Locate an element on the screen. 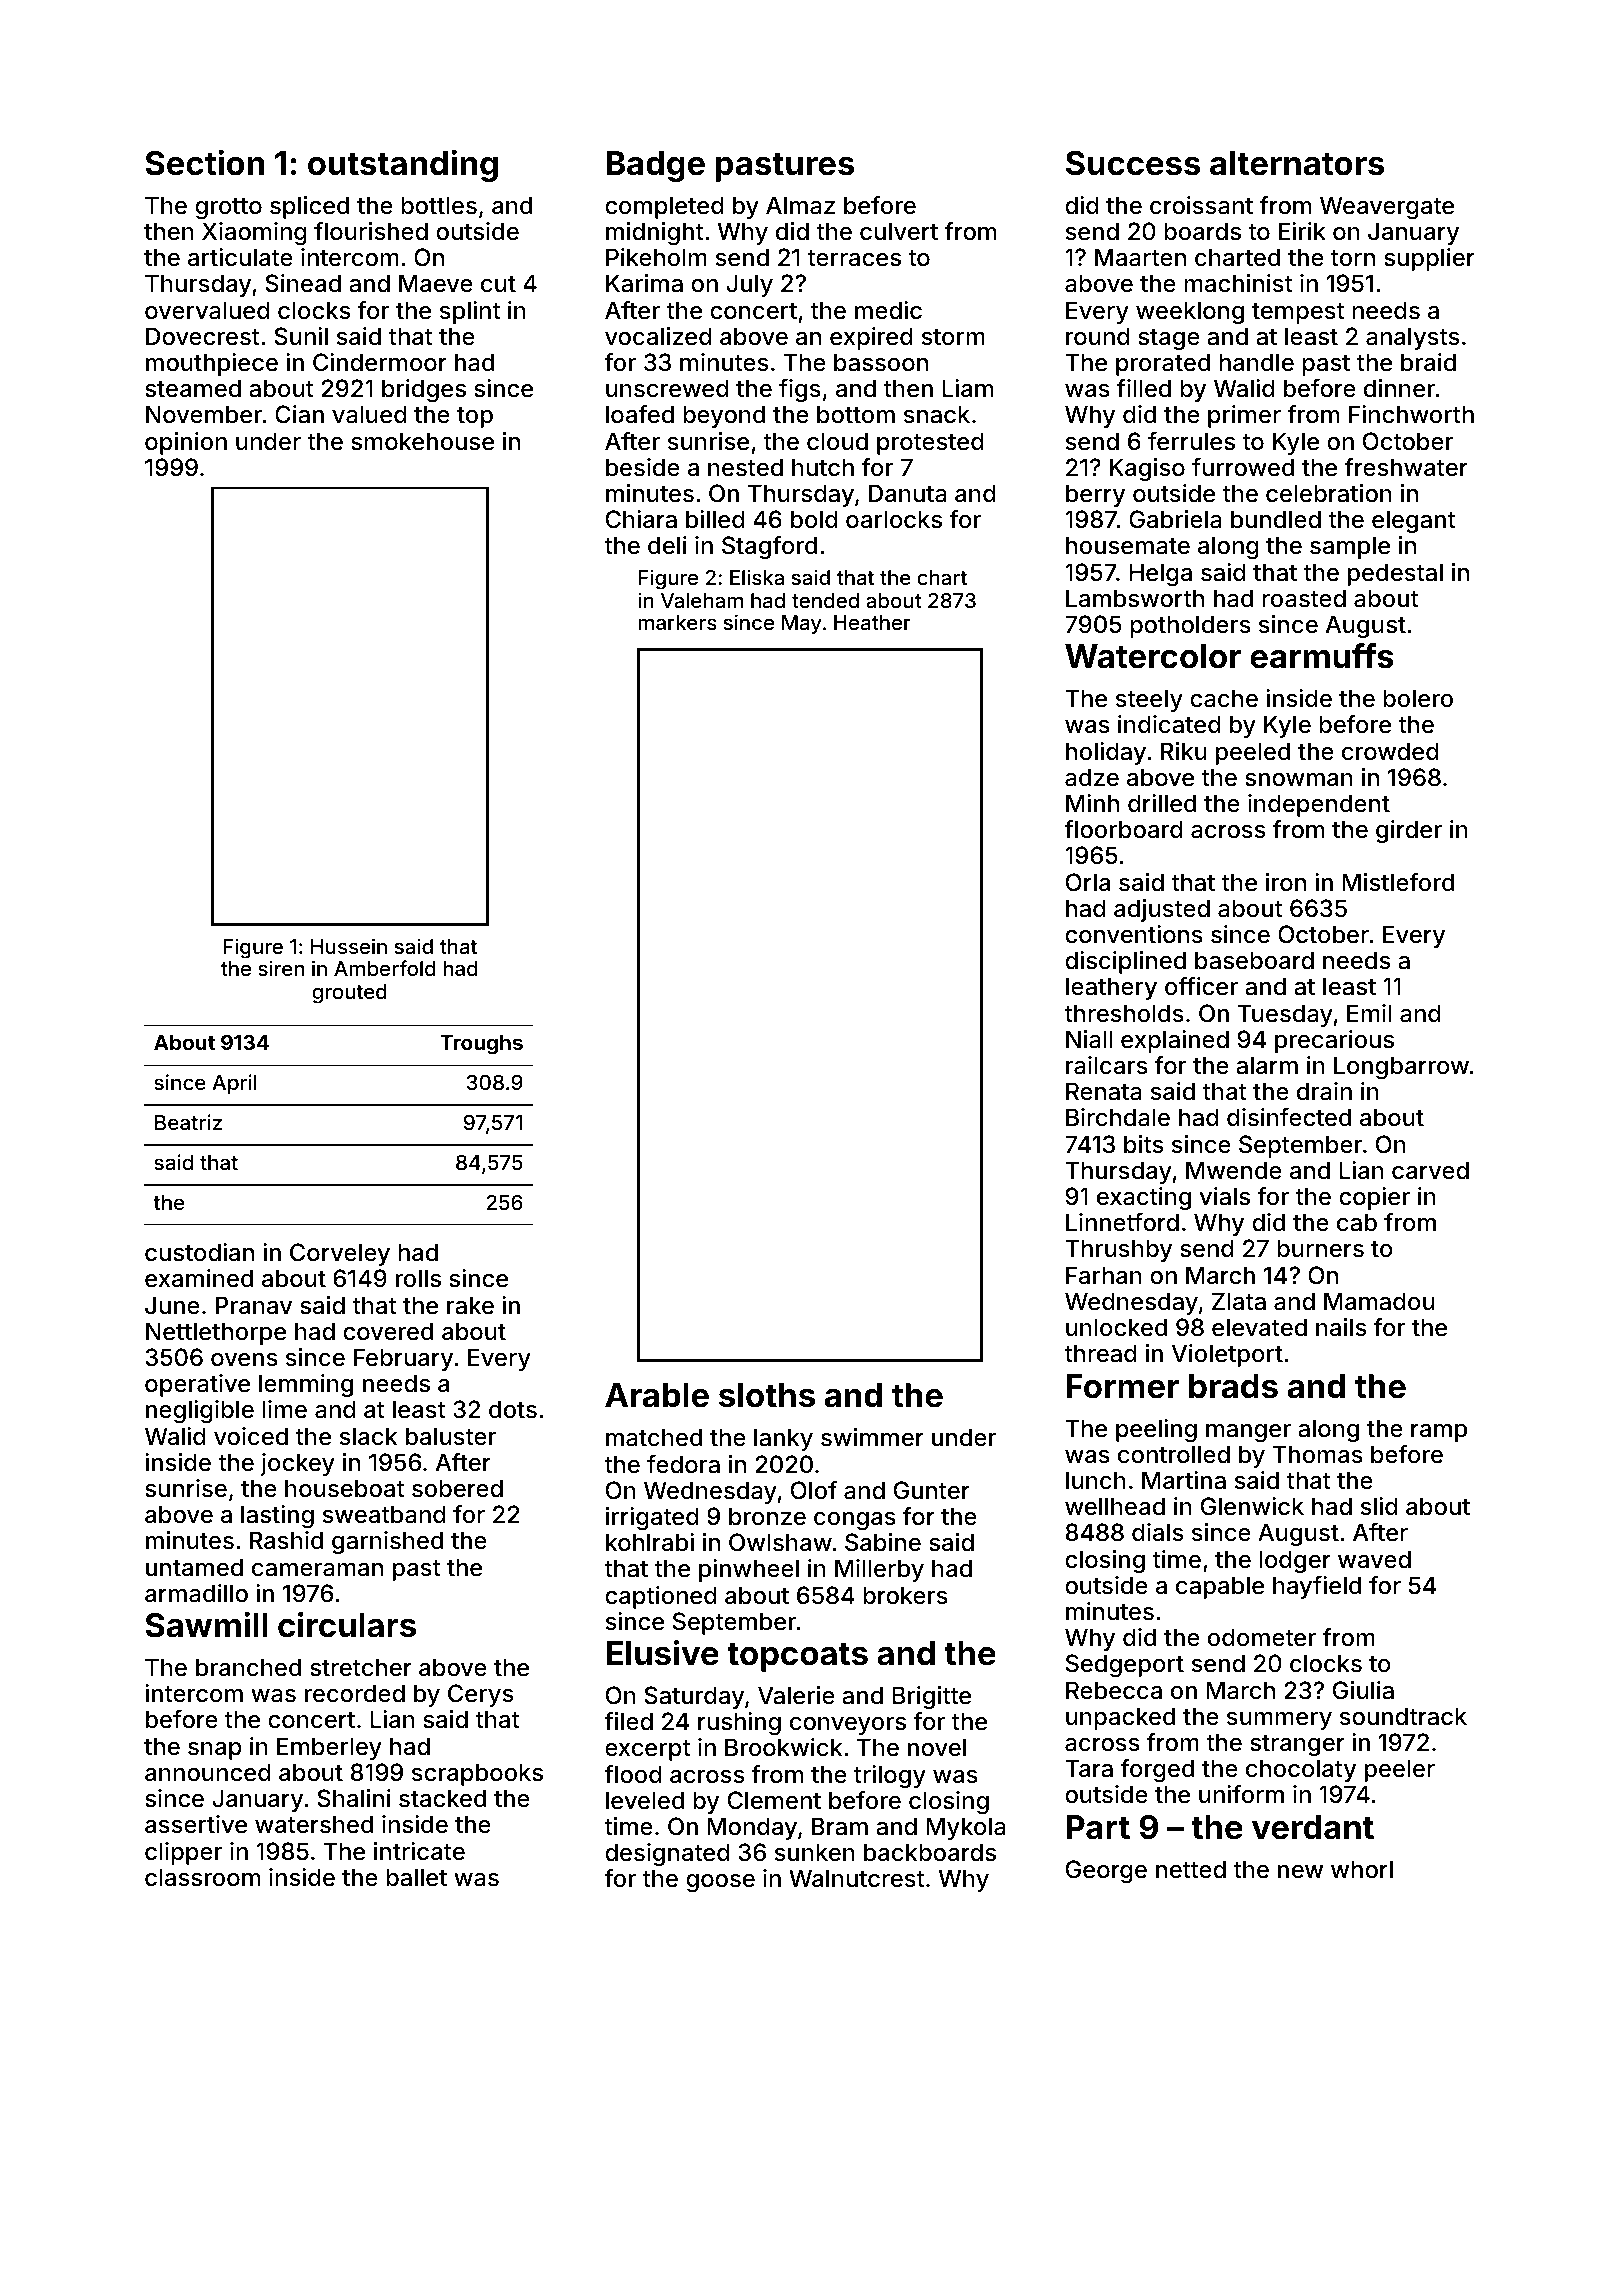 Image resolution: width=1620 pixels, height=2292 pixels. disinfected is located at coordinates (1289, 1117).
